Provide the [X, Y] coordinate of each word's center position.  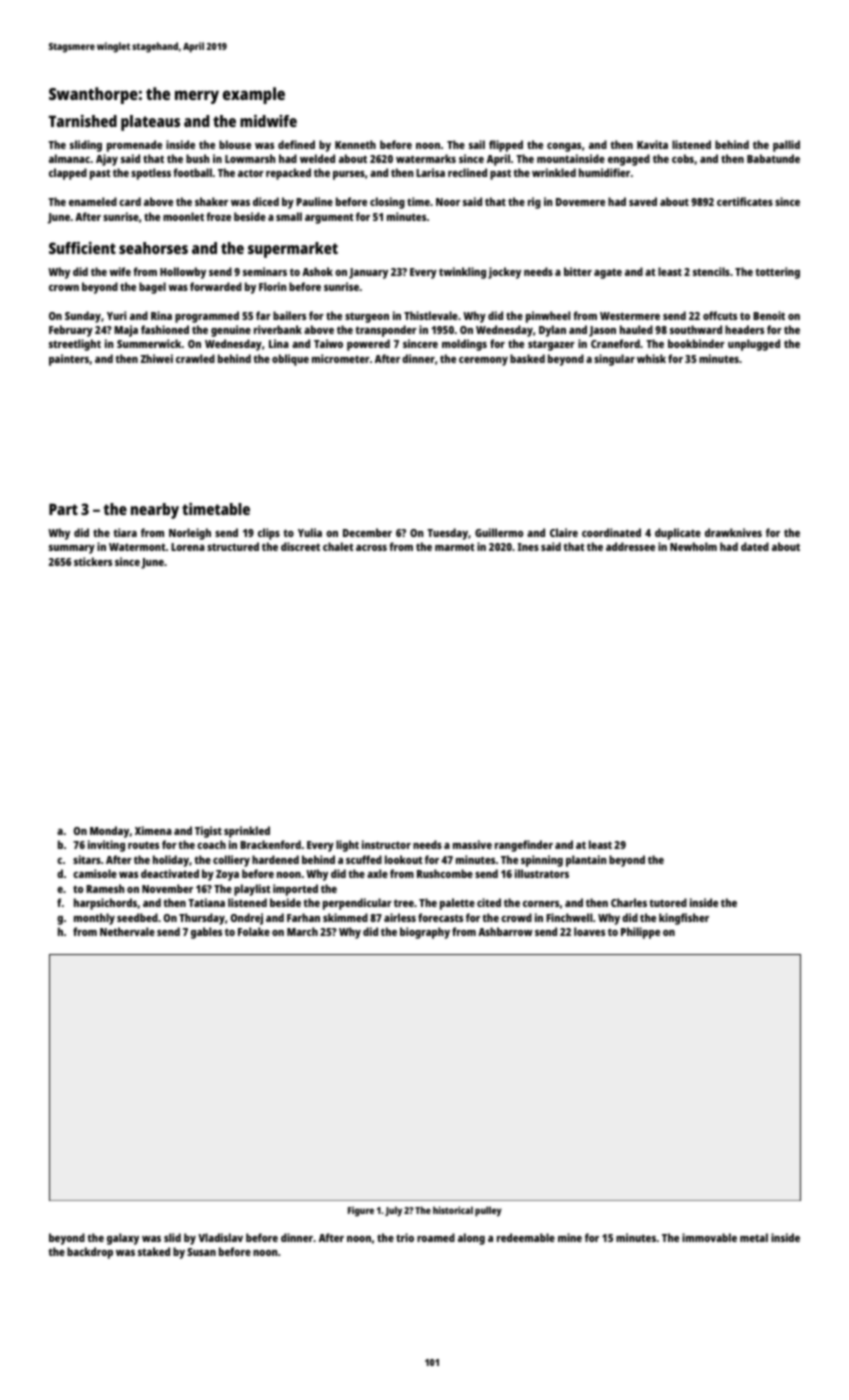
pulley [488, 1211]
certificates [745, 201]
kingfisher [684, 919]
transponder [386, 331]
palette [457, 904]
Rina [161, 315]
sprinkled [247, 832]
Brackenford [270, 844]
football [192, 172]
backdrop [90, 1253]
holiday [171, 861]
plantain [586, 861]
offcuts [720, 315]
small [289, 216]
